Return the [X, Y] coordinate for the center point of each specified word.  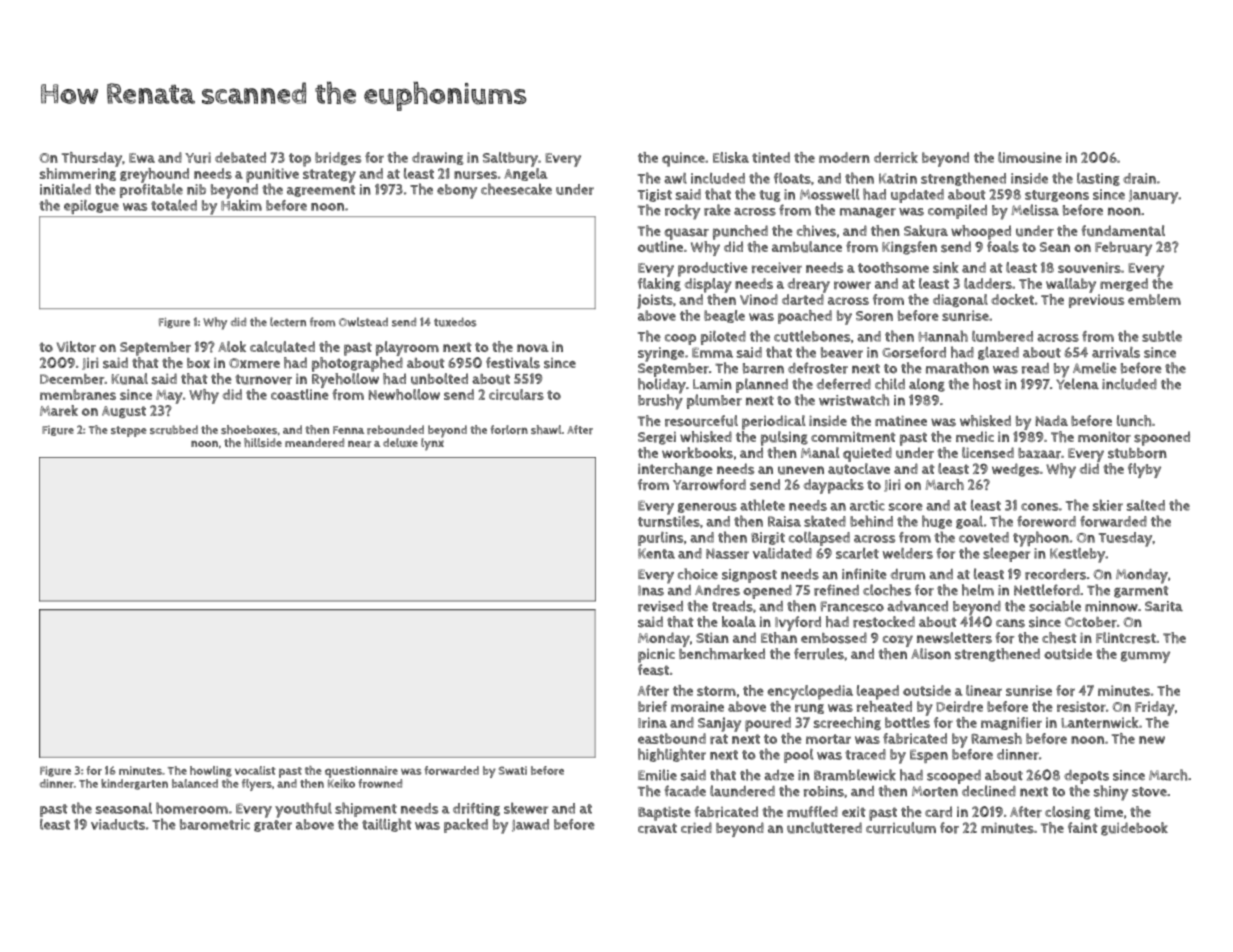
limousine [1030, 157]
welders [908, 553]
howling [211, 771]
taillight [387, 825]
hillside [263, 442]
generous [707, 508]
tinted [771, 157]
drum [907, 574]
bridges [338, 158]
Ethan [779, 638]
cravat [657, 828]
